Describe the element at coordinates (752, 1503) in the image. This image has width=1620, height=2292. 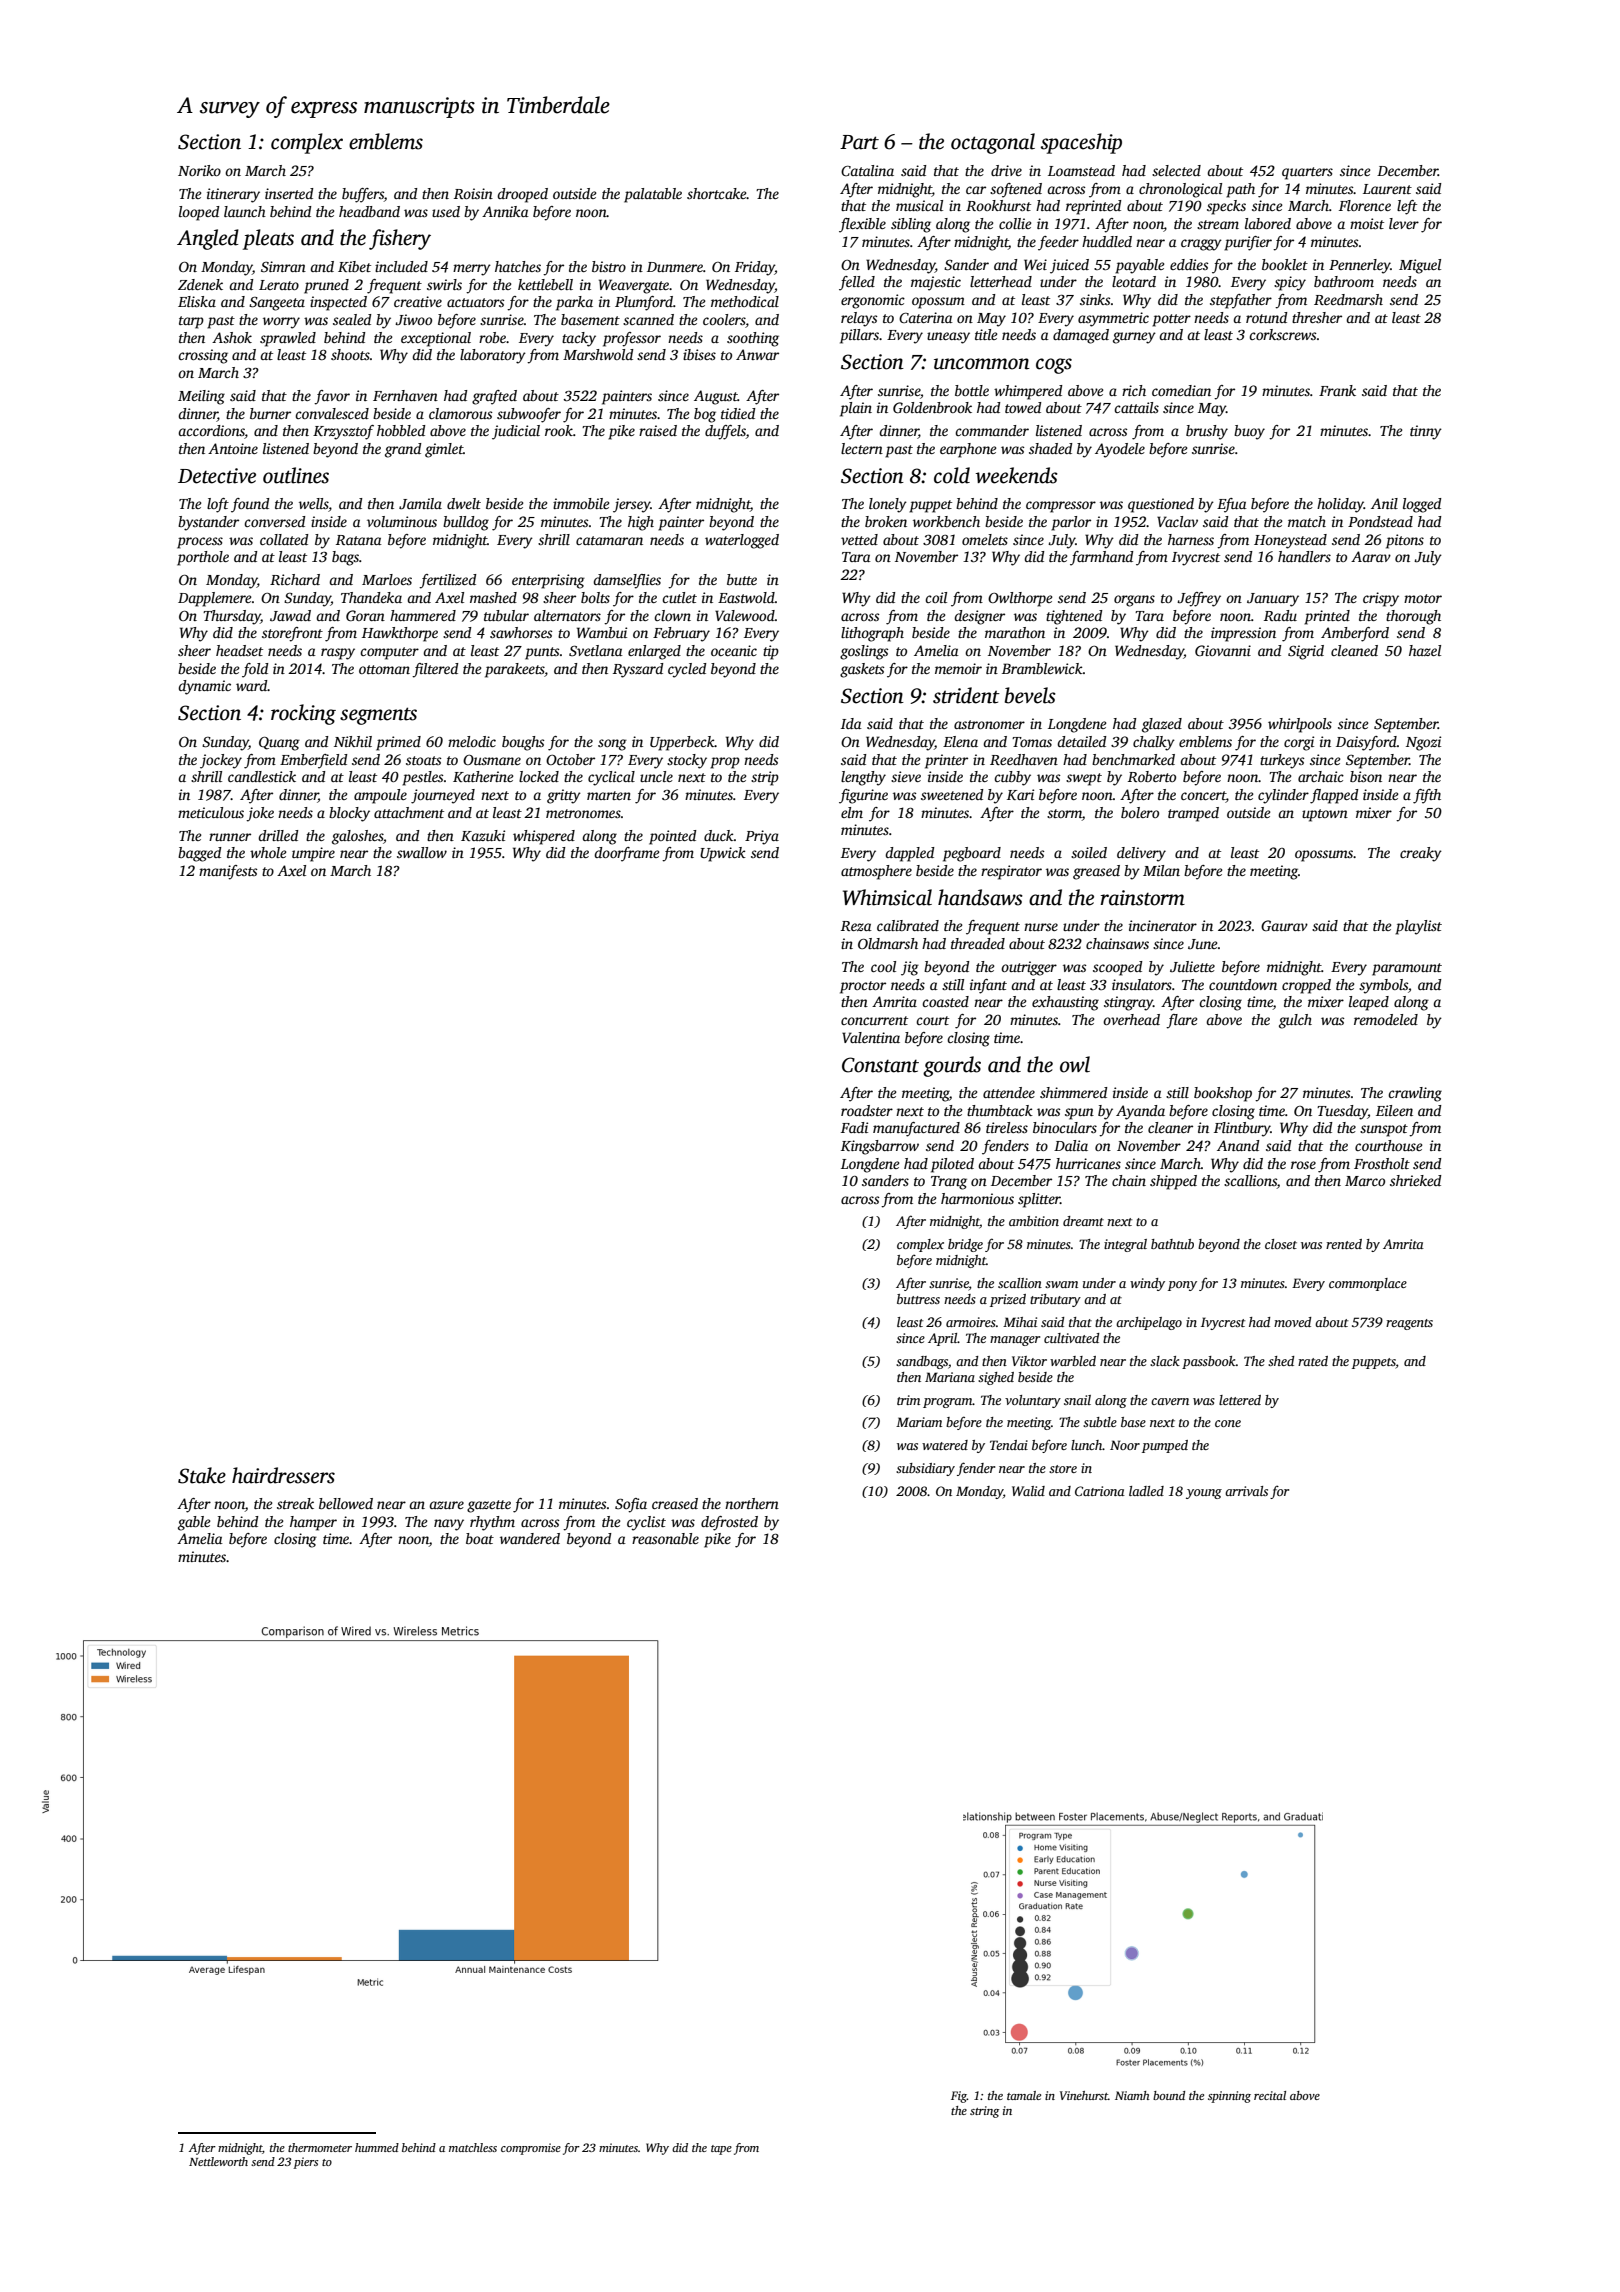
I see `northern` at that location.
